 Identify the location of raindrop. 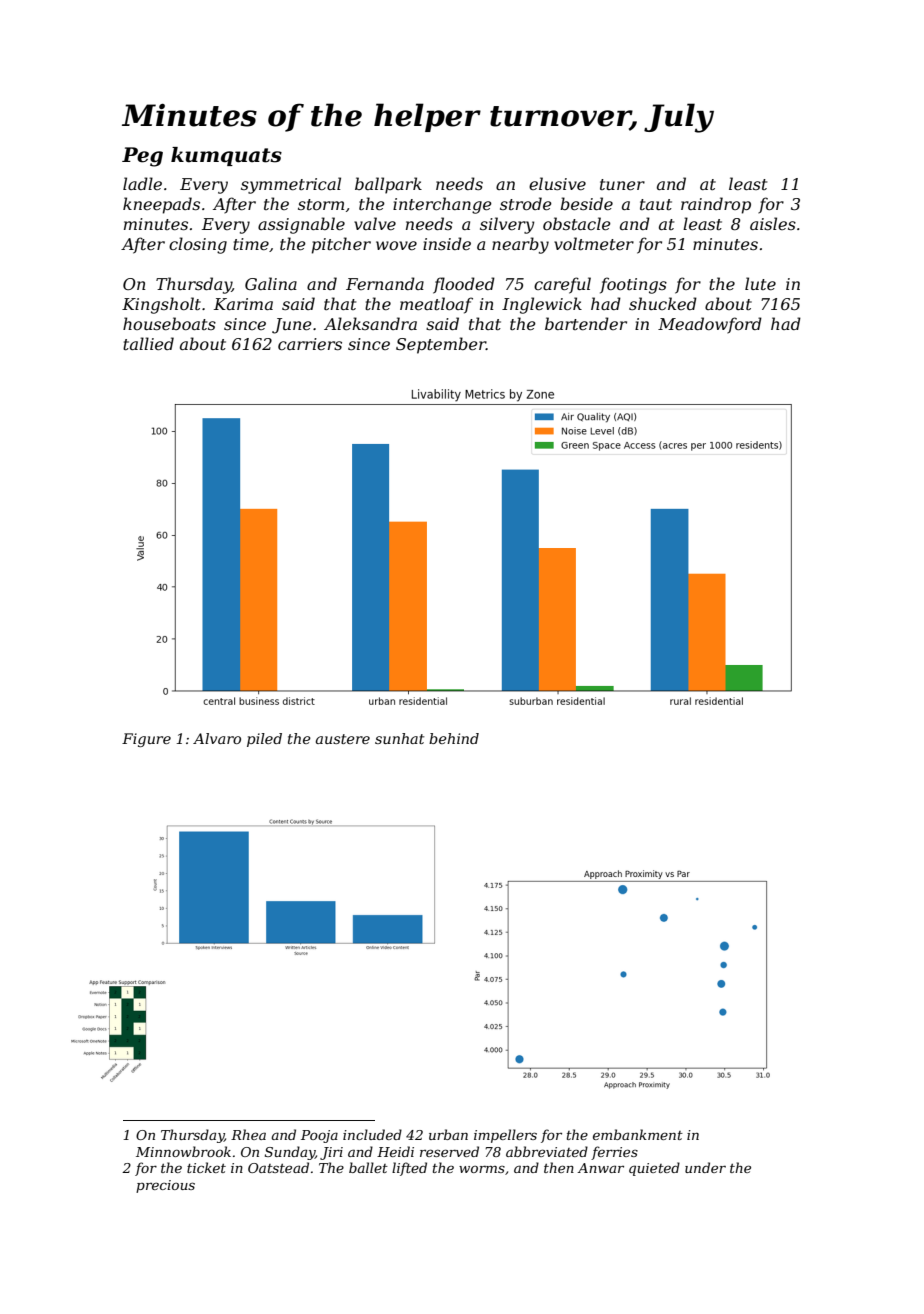
(716, 205).
